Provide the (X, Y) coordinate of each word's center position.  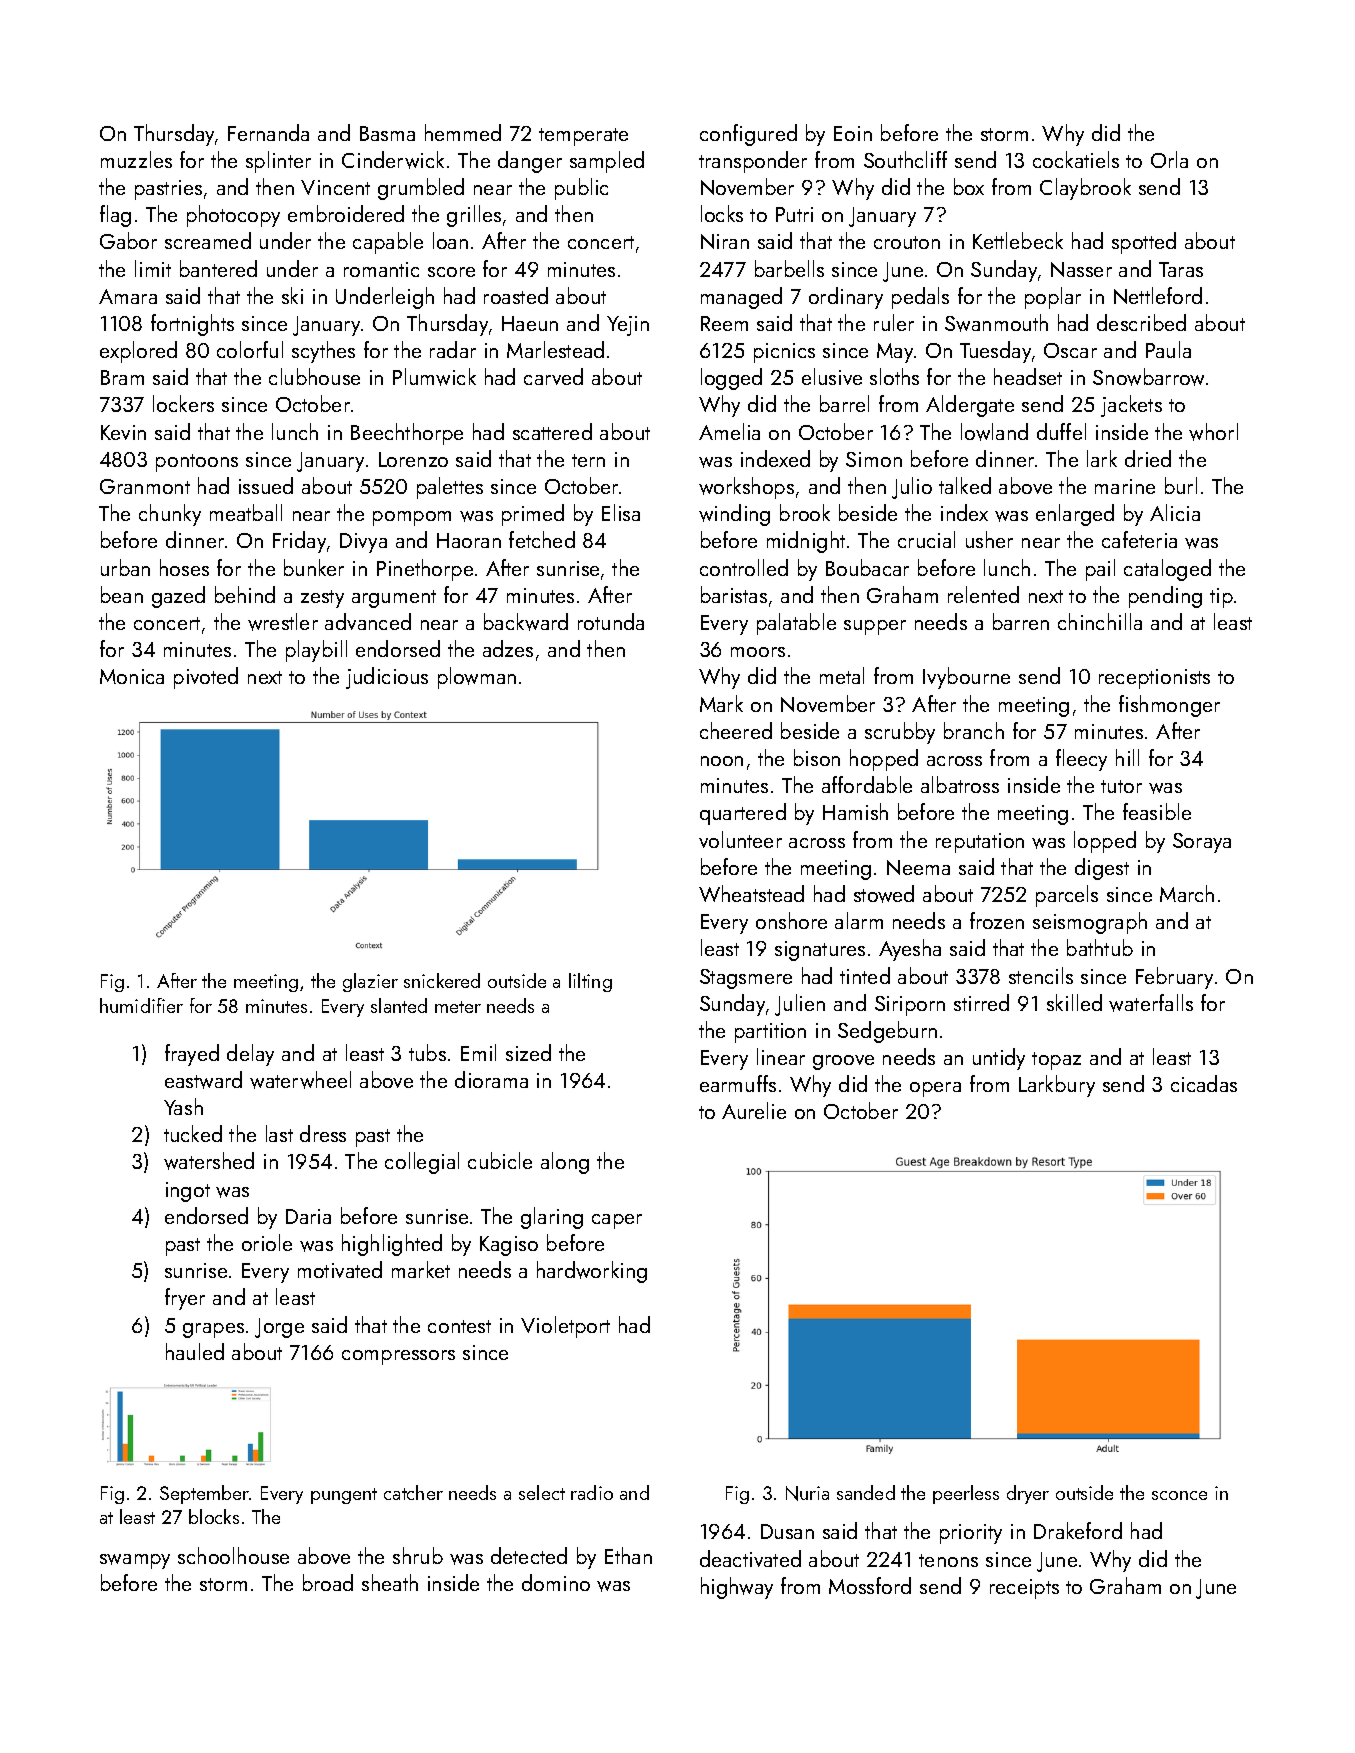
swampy (135, 1561)
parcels (1067, 896)
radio (592, 1492)
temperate (583, 137)
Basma (387, 133)
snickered (442, 980)
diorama (491, 1079)
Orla (1169, 159)
